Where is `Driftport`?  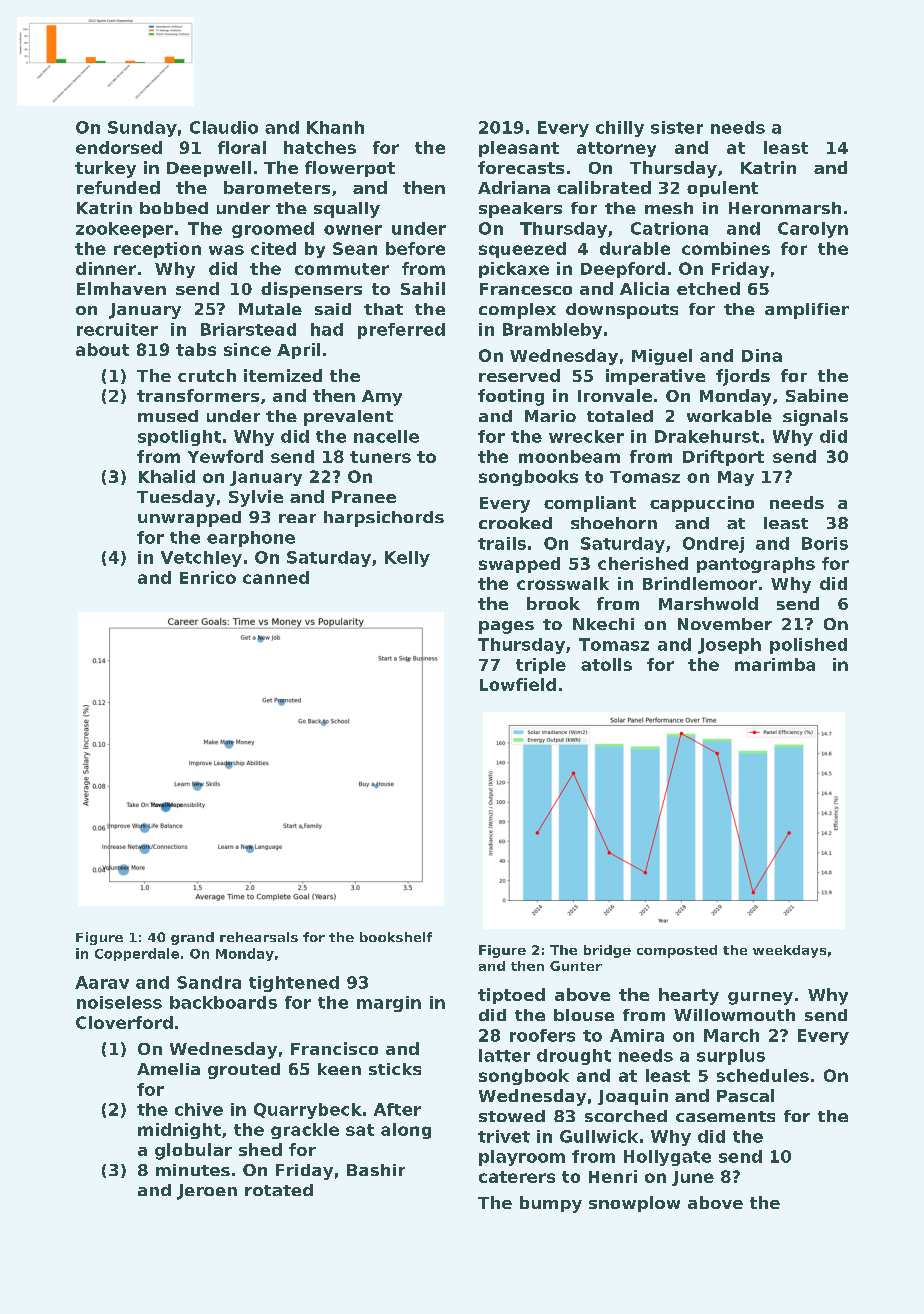 Driftport is located at coordinates (723, 458).
